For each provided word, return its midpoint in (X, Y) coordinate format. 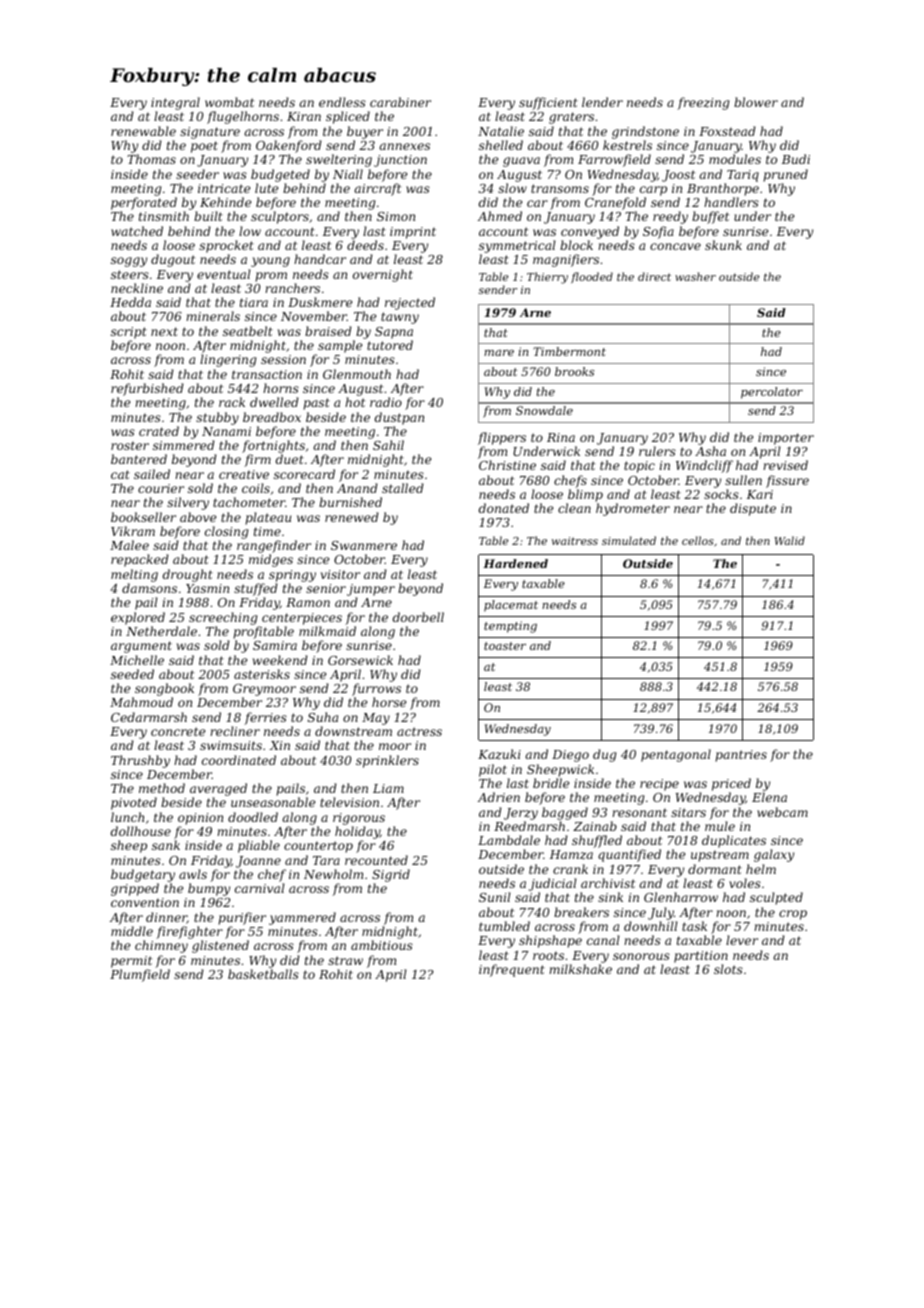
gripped (135, 889)
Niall (348, 174)
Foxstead (727, 131)
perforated (144, 203)
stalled (403, 488)
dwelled (274, 402)
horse (389, 702)
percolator (772, 393)
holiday (357, 832)
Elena (769, 797)
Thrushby (140, 761)
